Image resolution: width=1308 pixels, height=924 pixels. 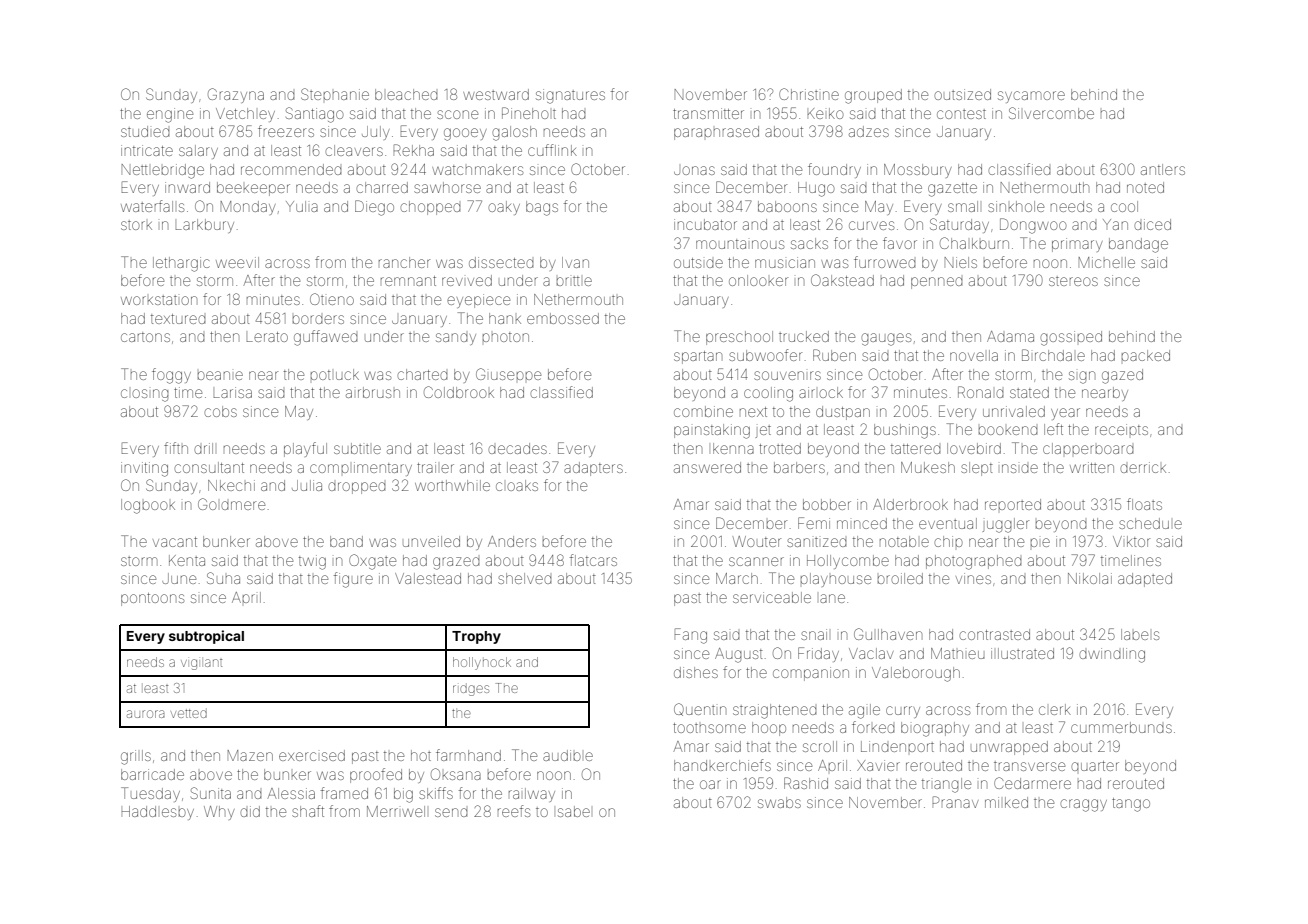 What do you see at coordinates (496, 94) in the document?
I see `westward` at bounding box center [496, 94].
